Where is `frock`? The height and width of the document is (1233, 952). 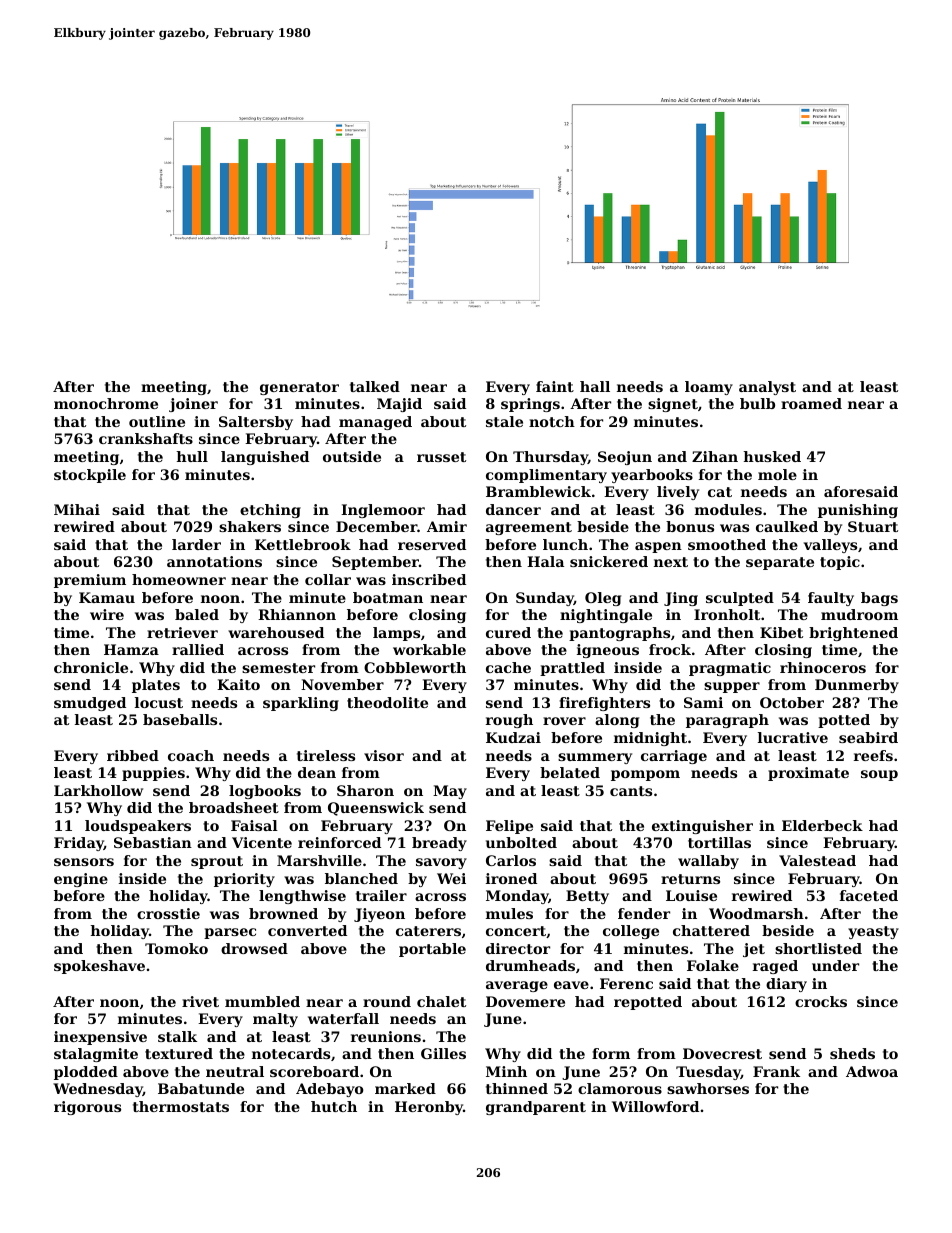 frock is located at coordinates (670, 649).
